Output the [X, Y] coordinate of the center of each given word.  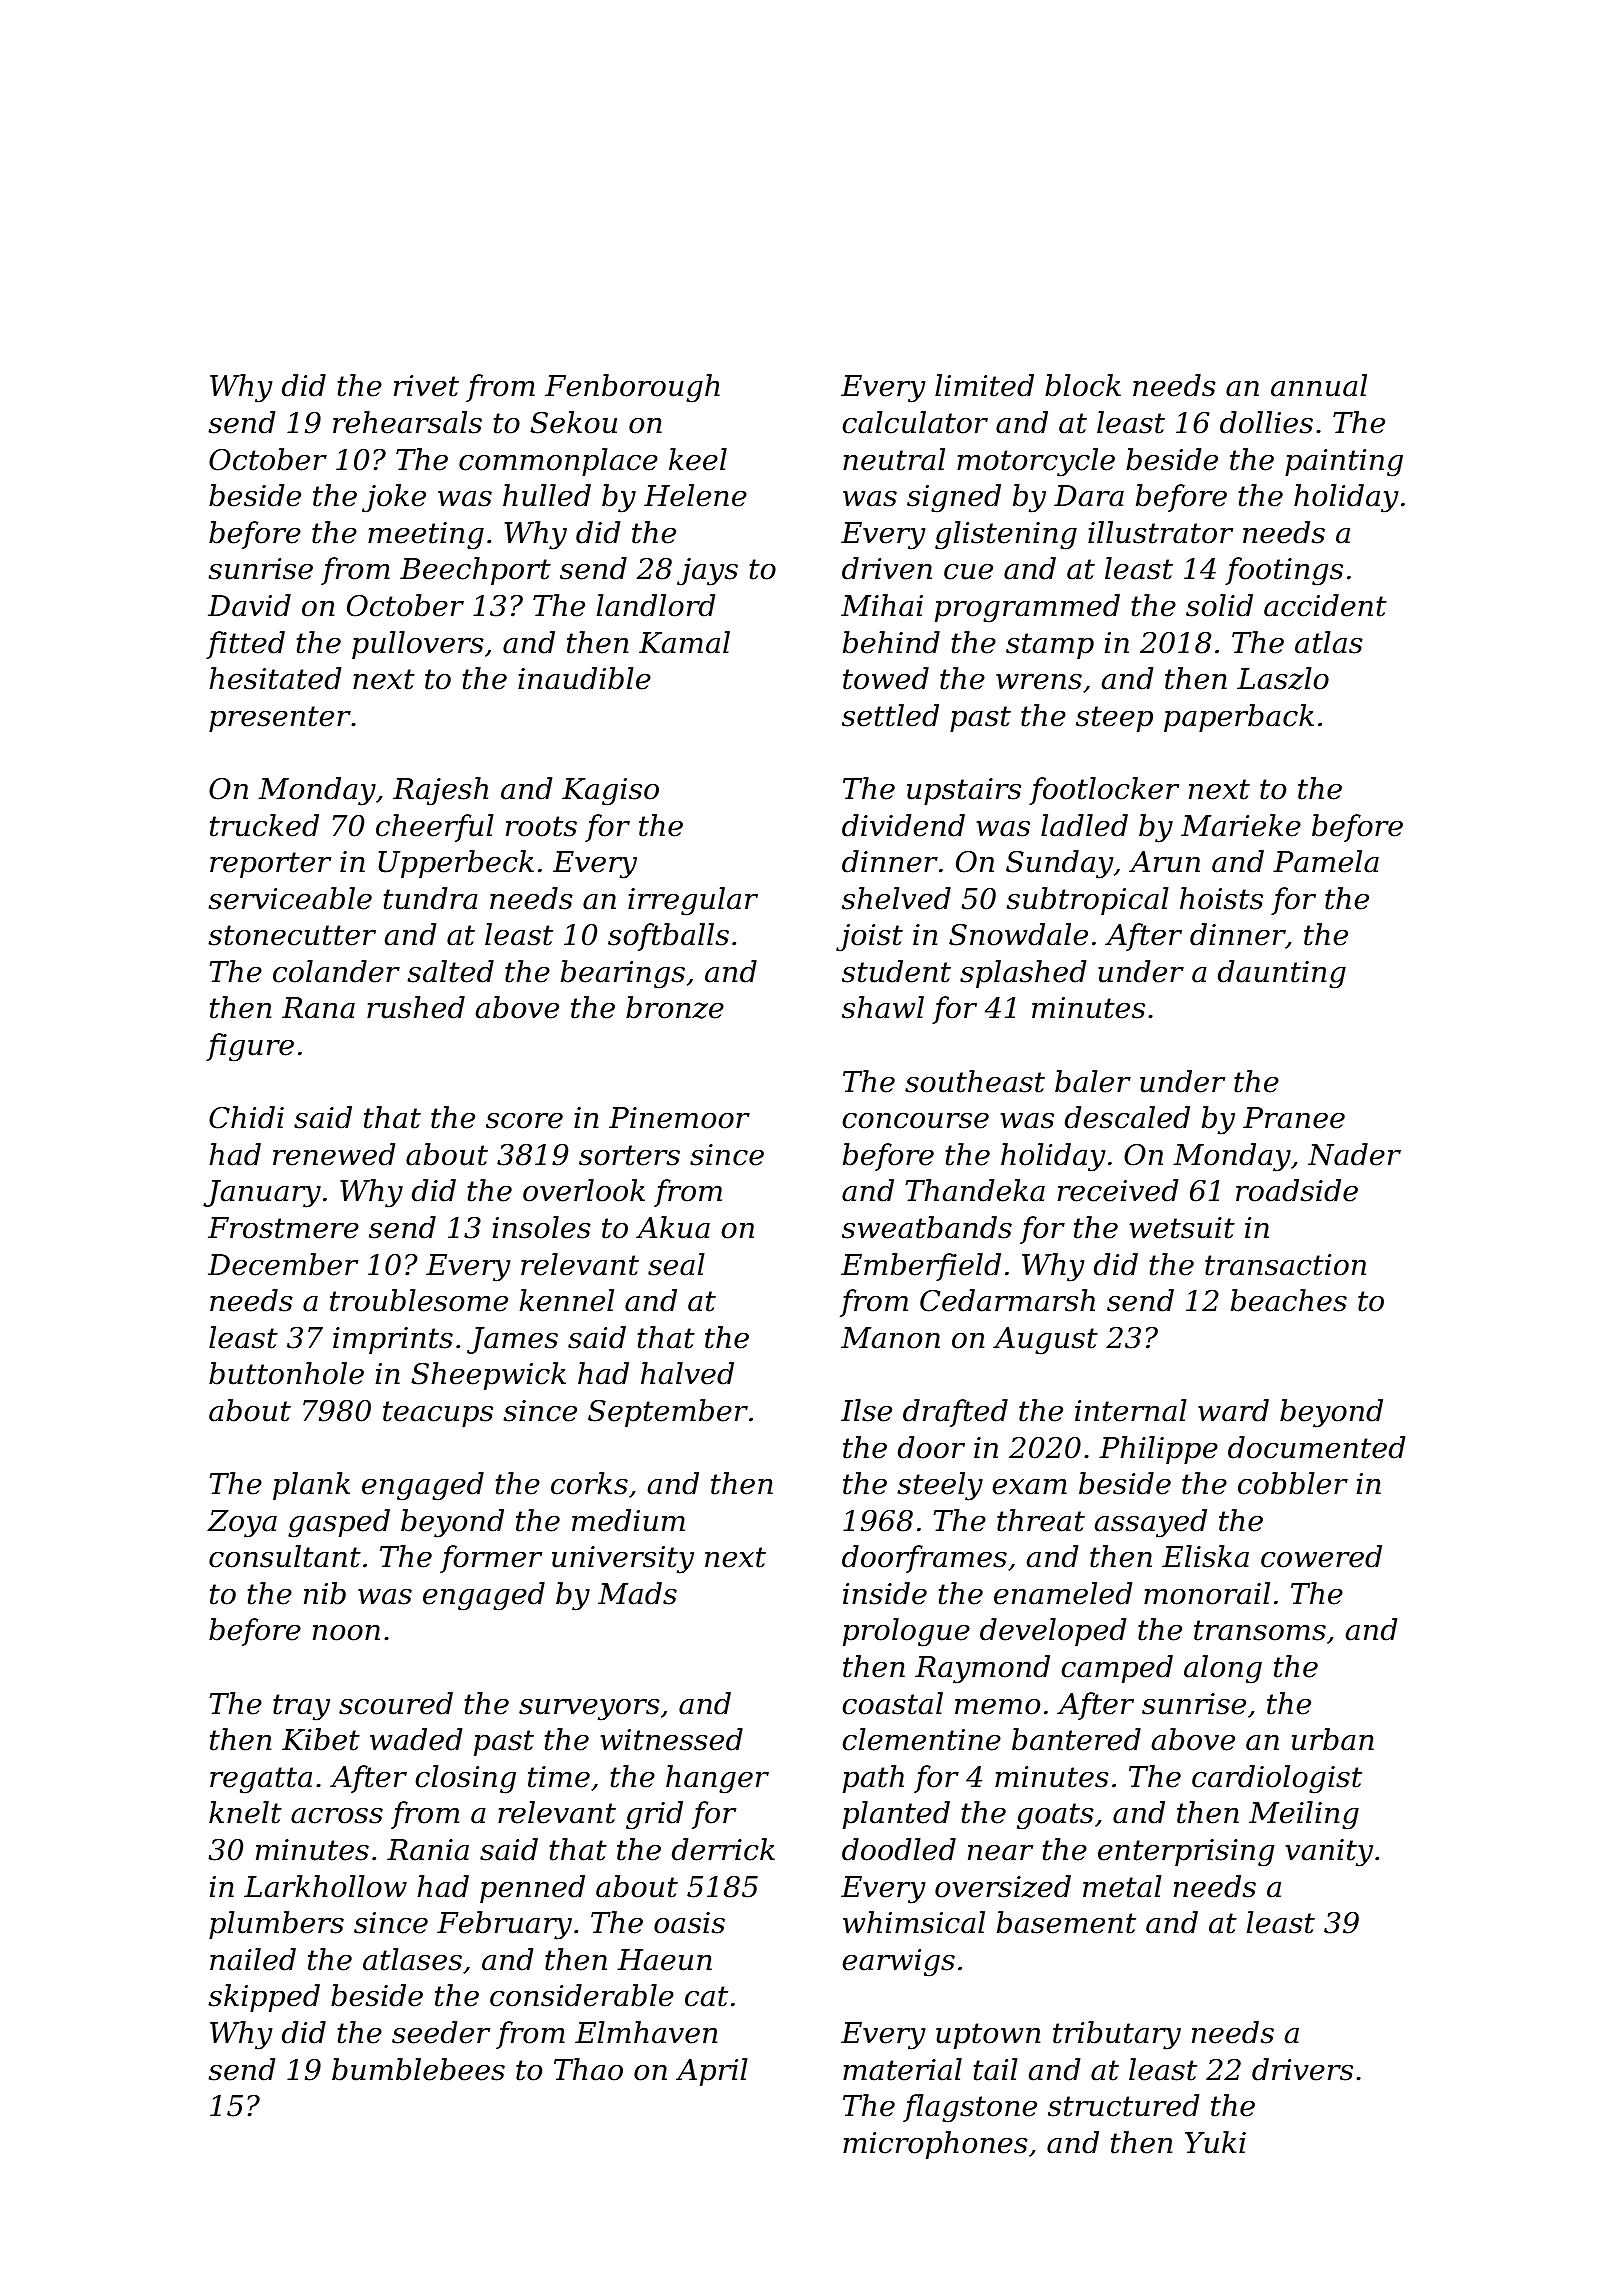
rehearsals [407, 422]
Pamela [1326, 861]
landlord [656, 605]
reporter [270, 865]
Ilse [866, 1410]
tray [301, 1707]
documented [1316, 1447]
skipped [264, 1998]
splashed [1023, 974]
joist [869, 938]
